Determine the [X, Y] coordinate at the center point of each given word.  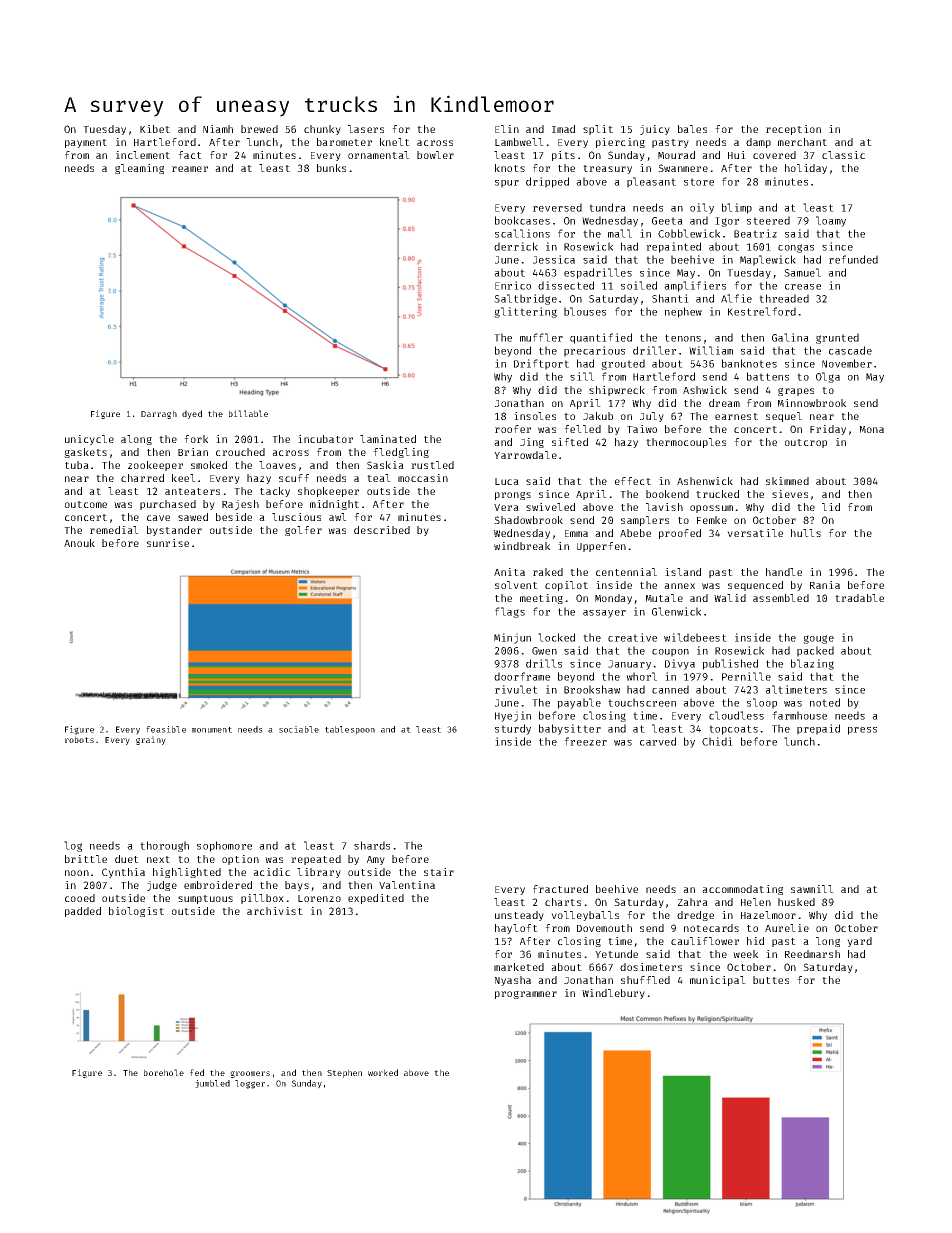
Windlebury [613, 994]
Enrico [513, 285]
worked [383, 1072]
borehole [164, 1072]
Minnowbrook [812, 403]
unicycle [89, 440]
